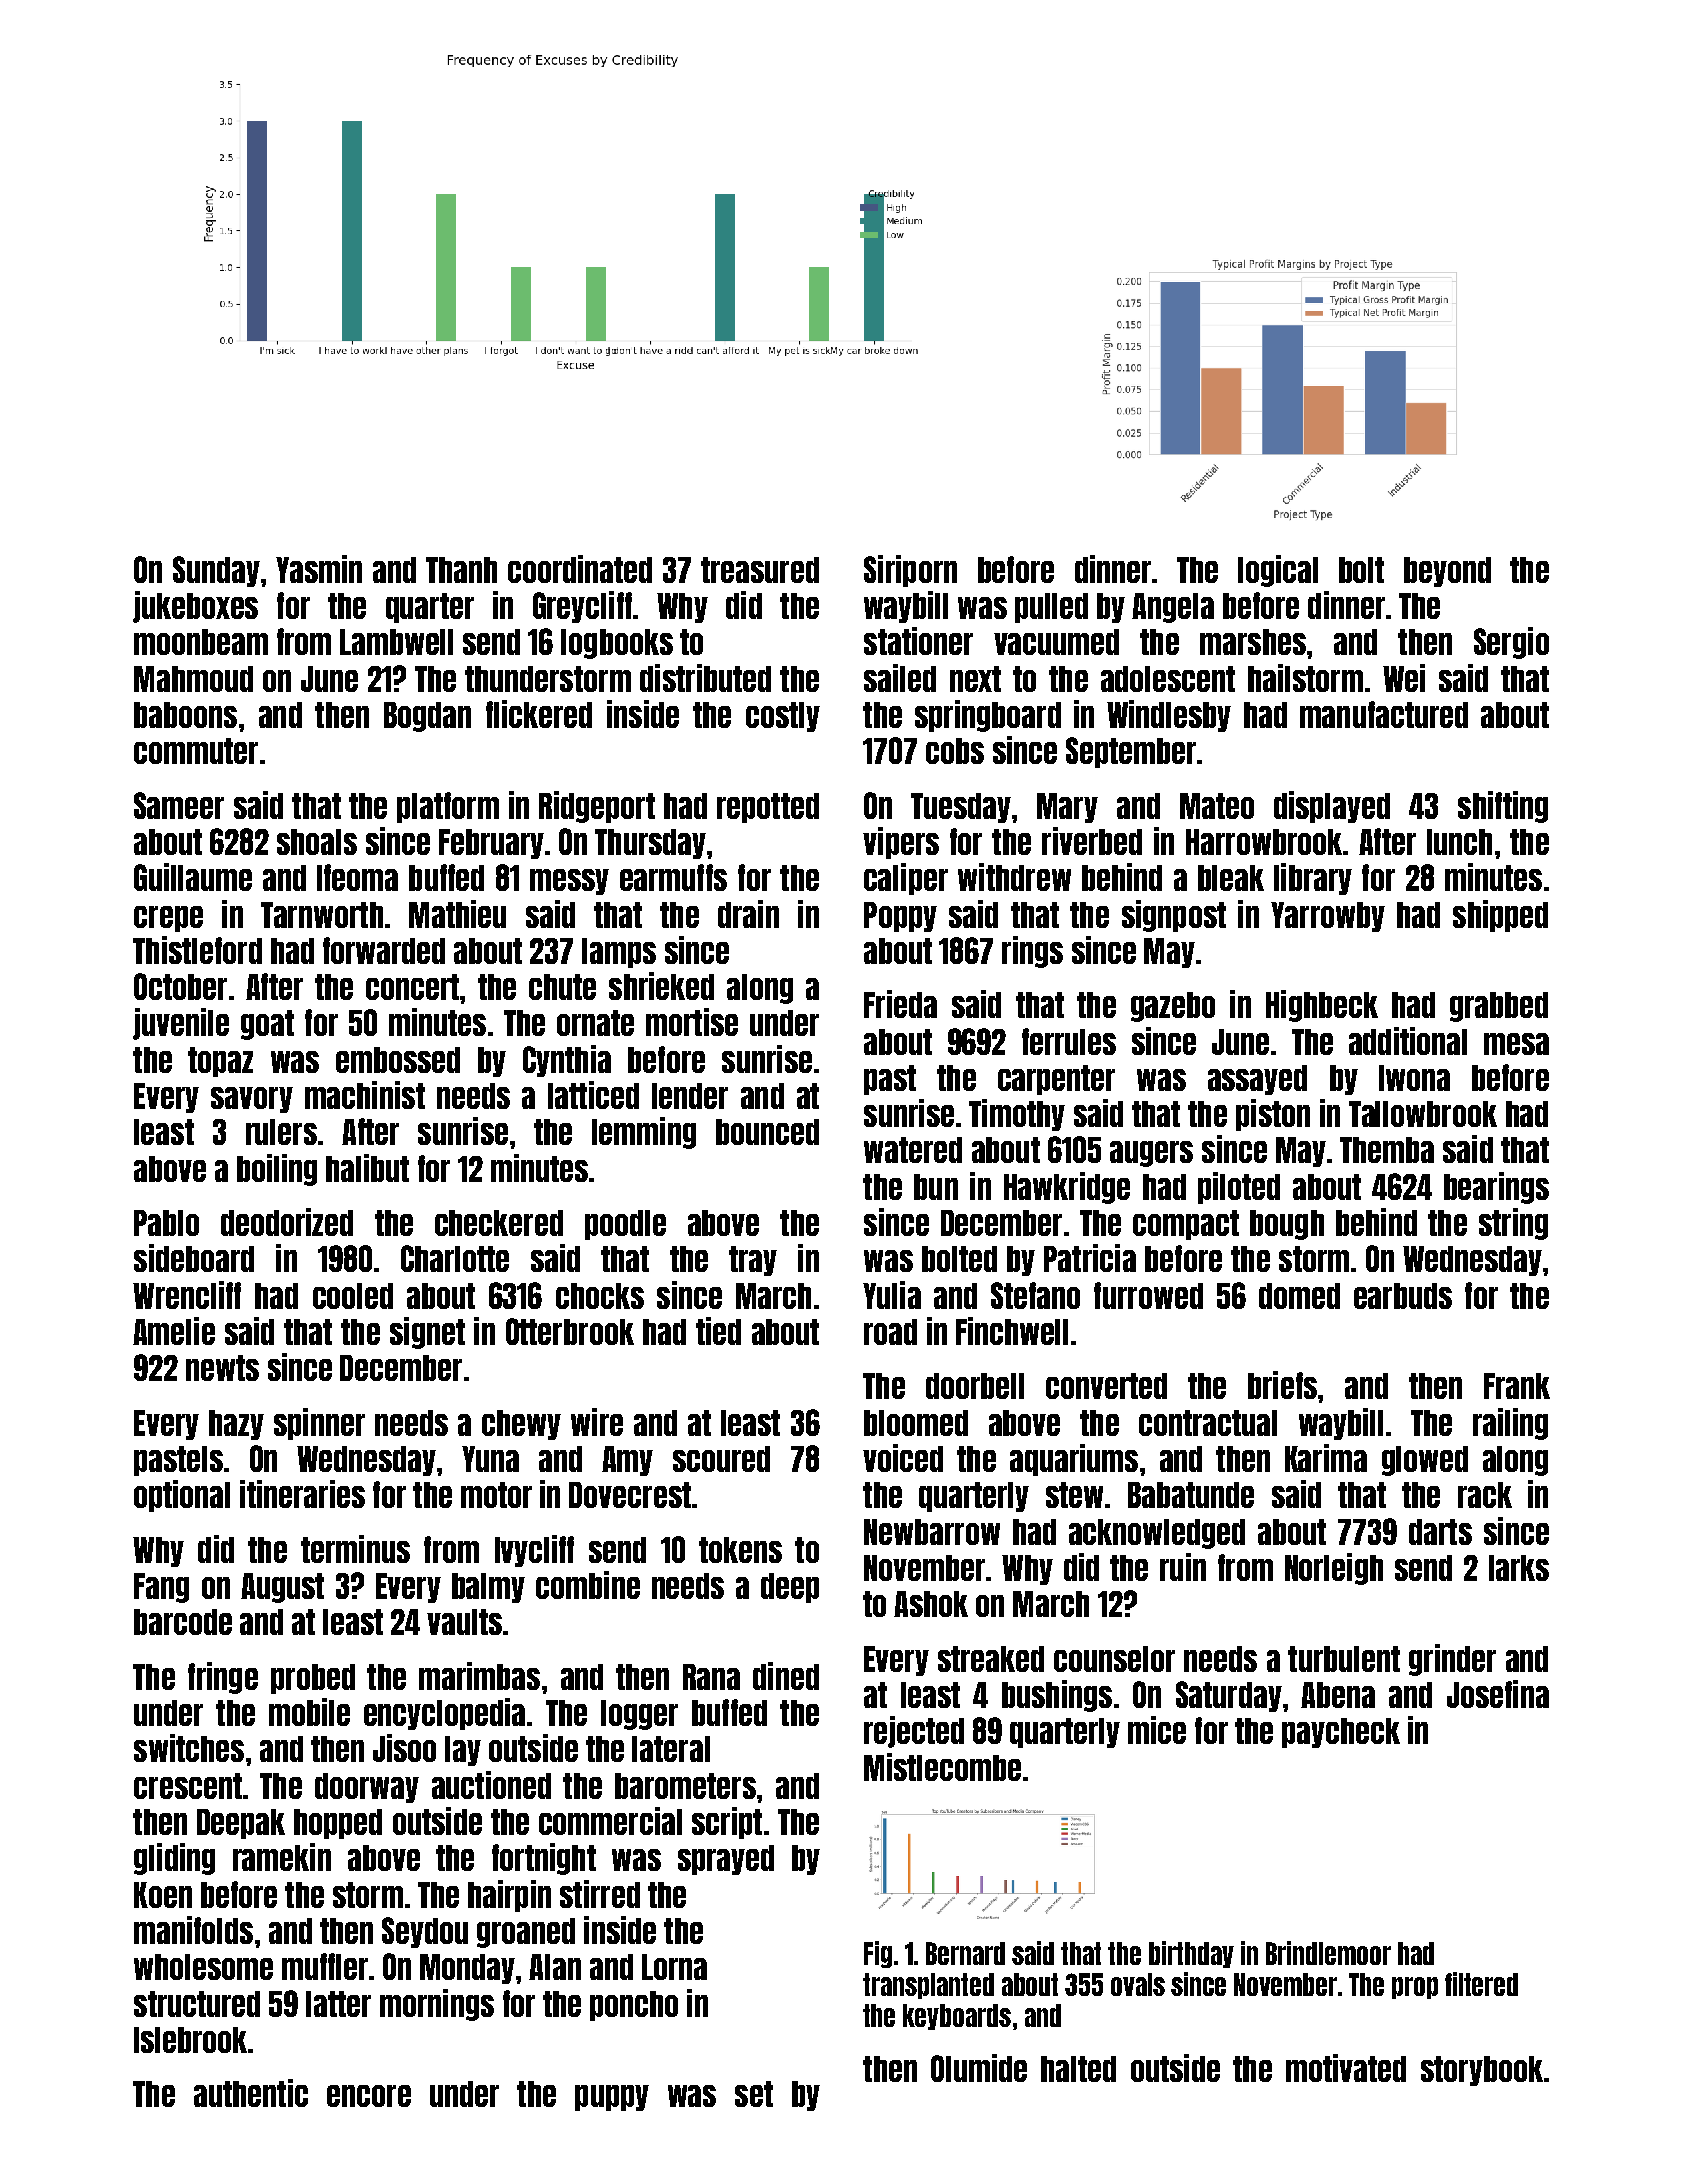 The width and height of the document is (1683, 2178). Describe the element at coordinates (1057, 1696) in the document. I see `bushings` at that location.
